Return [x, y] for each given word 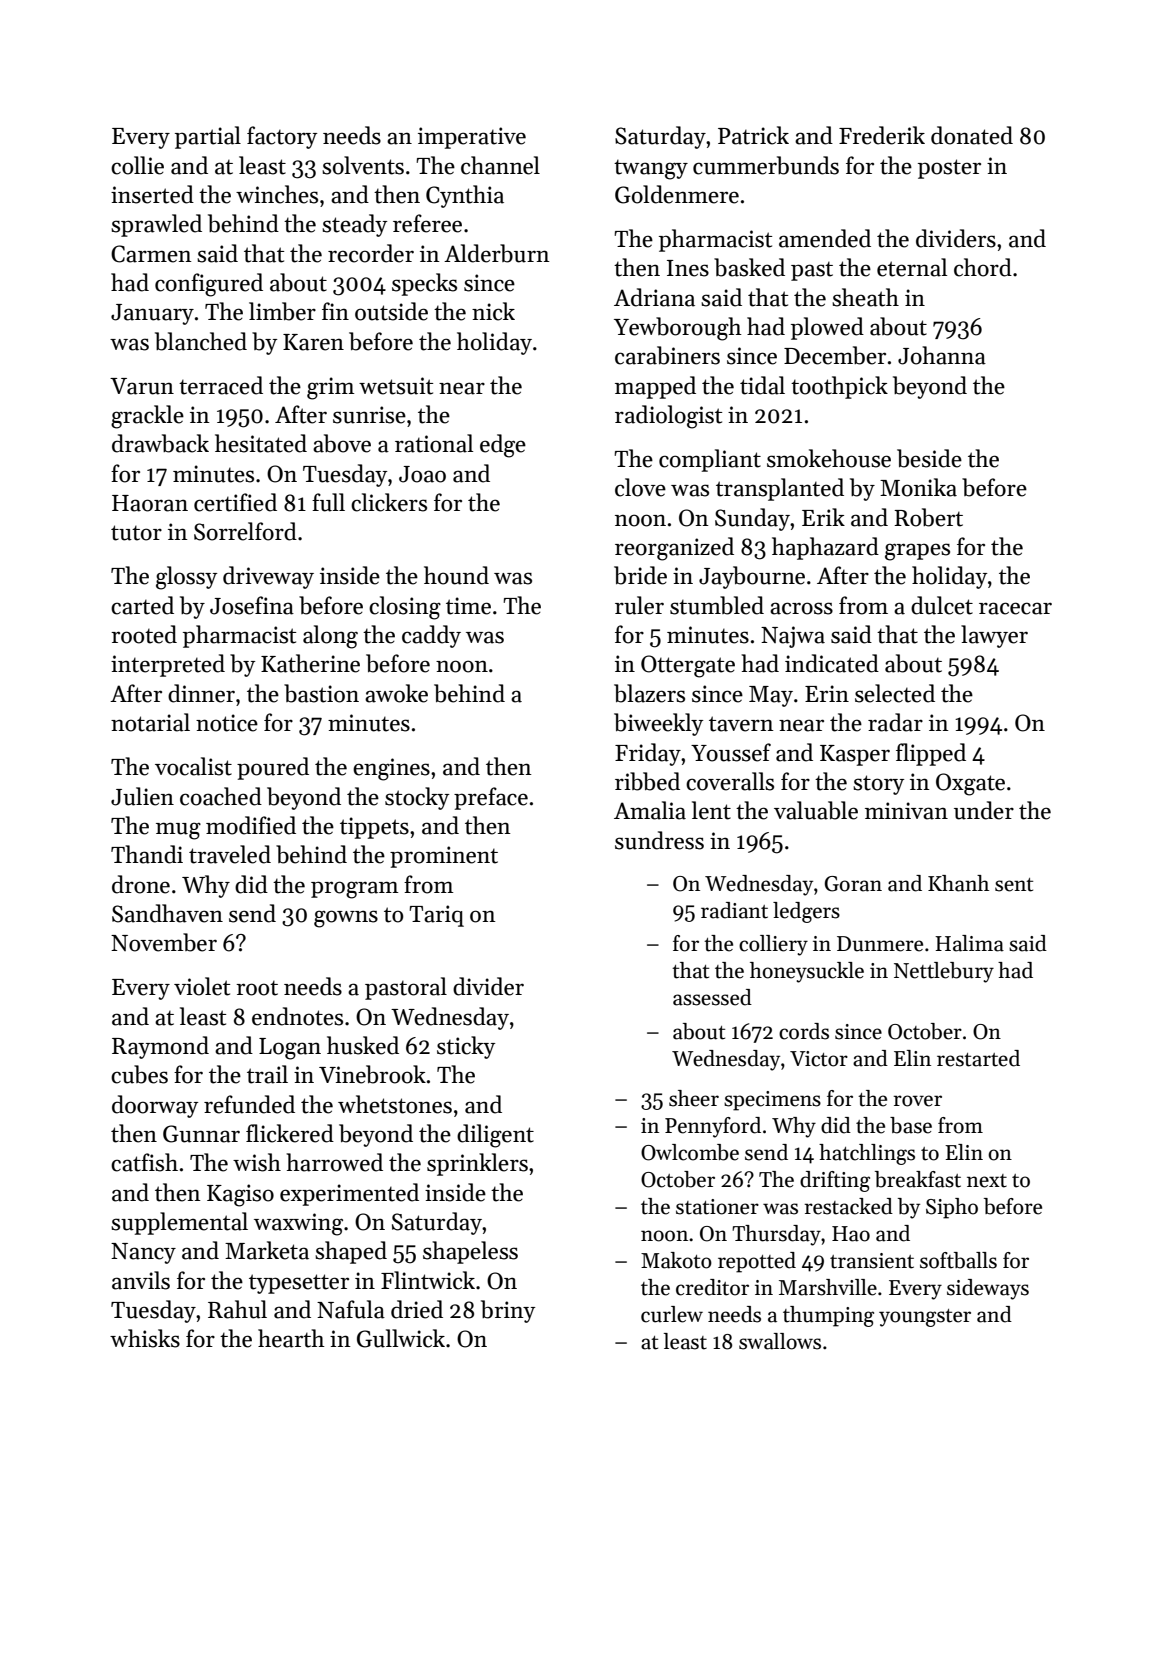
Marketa [267, 1250]
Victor [819, 1059]
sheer [694, 1098]
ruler [639, 605]
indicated [832, 663]
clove [640, 487]
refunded [249, 1104]
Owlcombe [690, 1152]
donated [972, 135]
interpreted [168, 665]
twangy [651, 170]
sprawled [156, 225]
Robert [928, 517]
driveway [268, 577]
